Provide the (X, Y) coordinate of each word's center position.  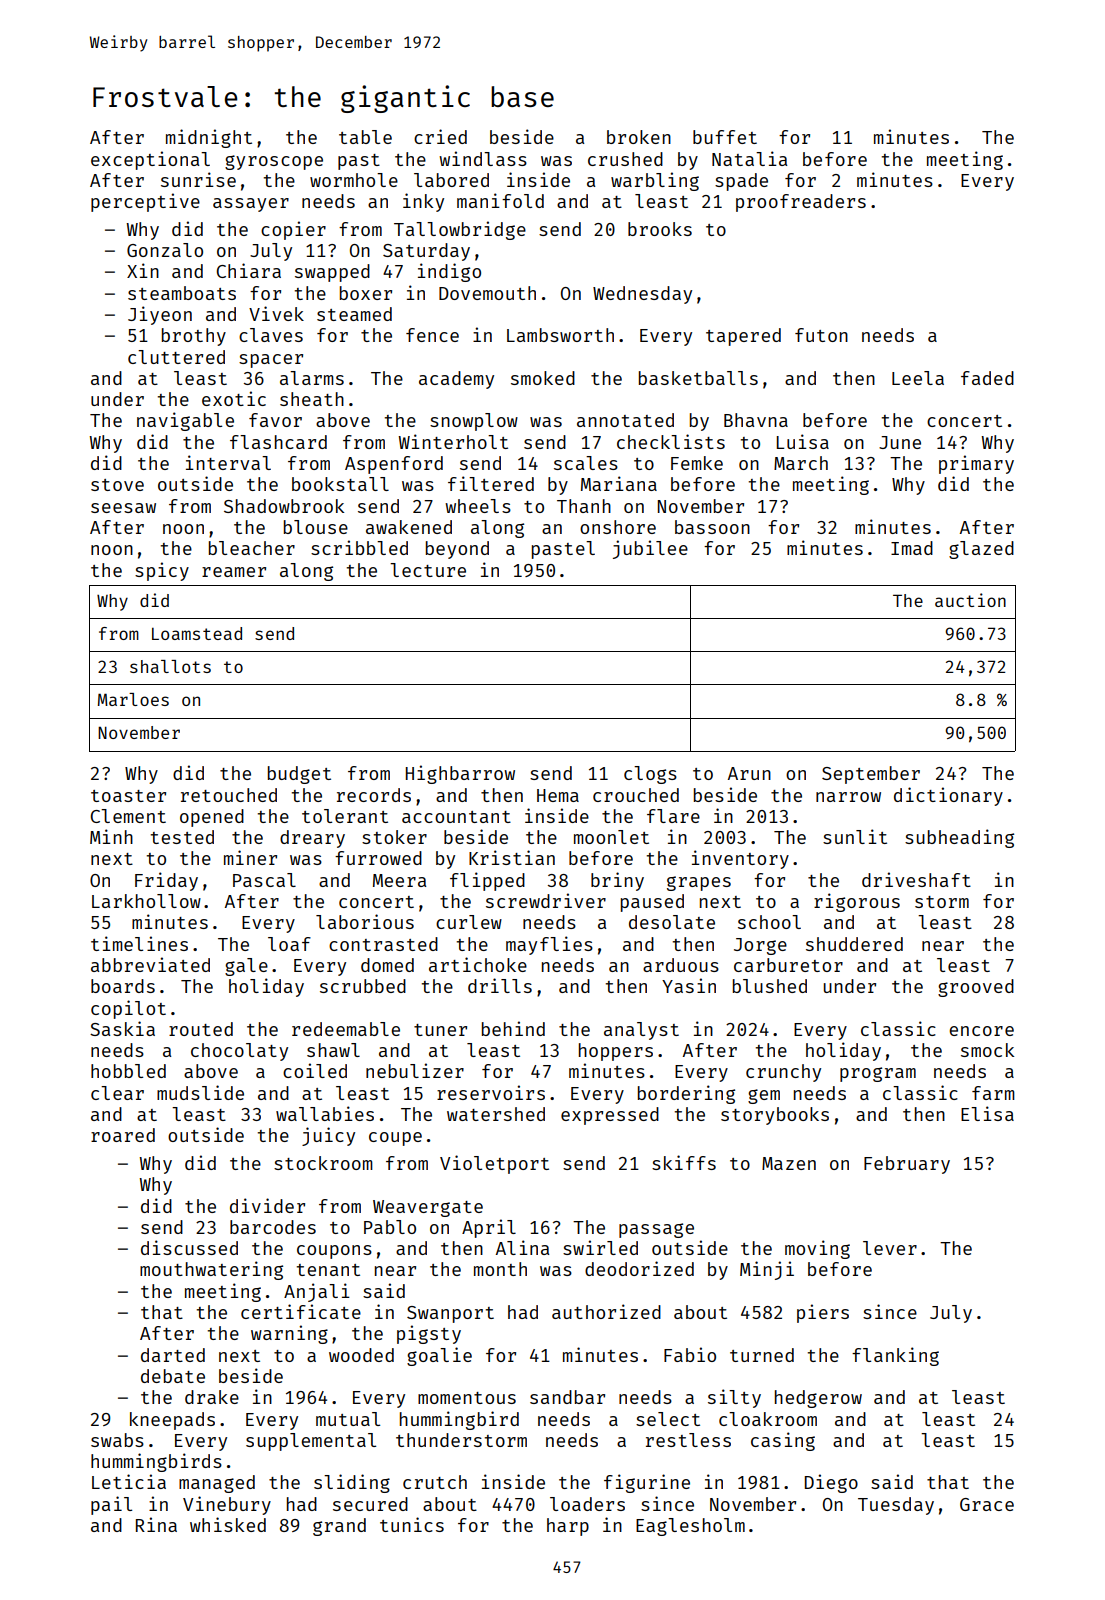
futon (821, 335)
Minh (111, 836)
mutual (348, 1419)
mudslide (200, 1092)
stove (117, 485)
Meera (399, 880)
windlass (483, 158)
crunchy (783, 1073)
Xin (143, 270)
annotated (625, 420)
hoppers (616, 1052)
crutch (435, 1482)
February (907, 1165)
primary (976, 464)
